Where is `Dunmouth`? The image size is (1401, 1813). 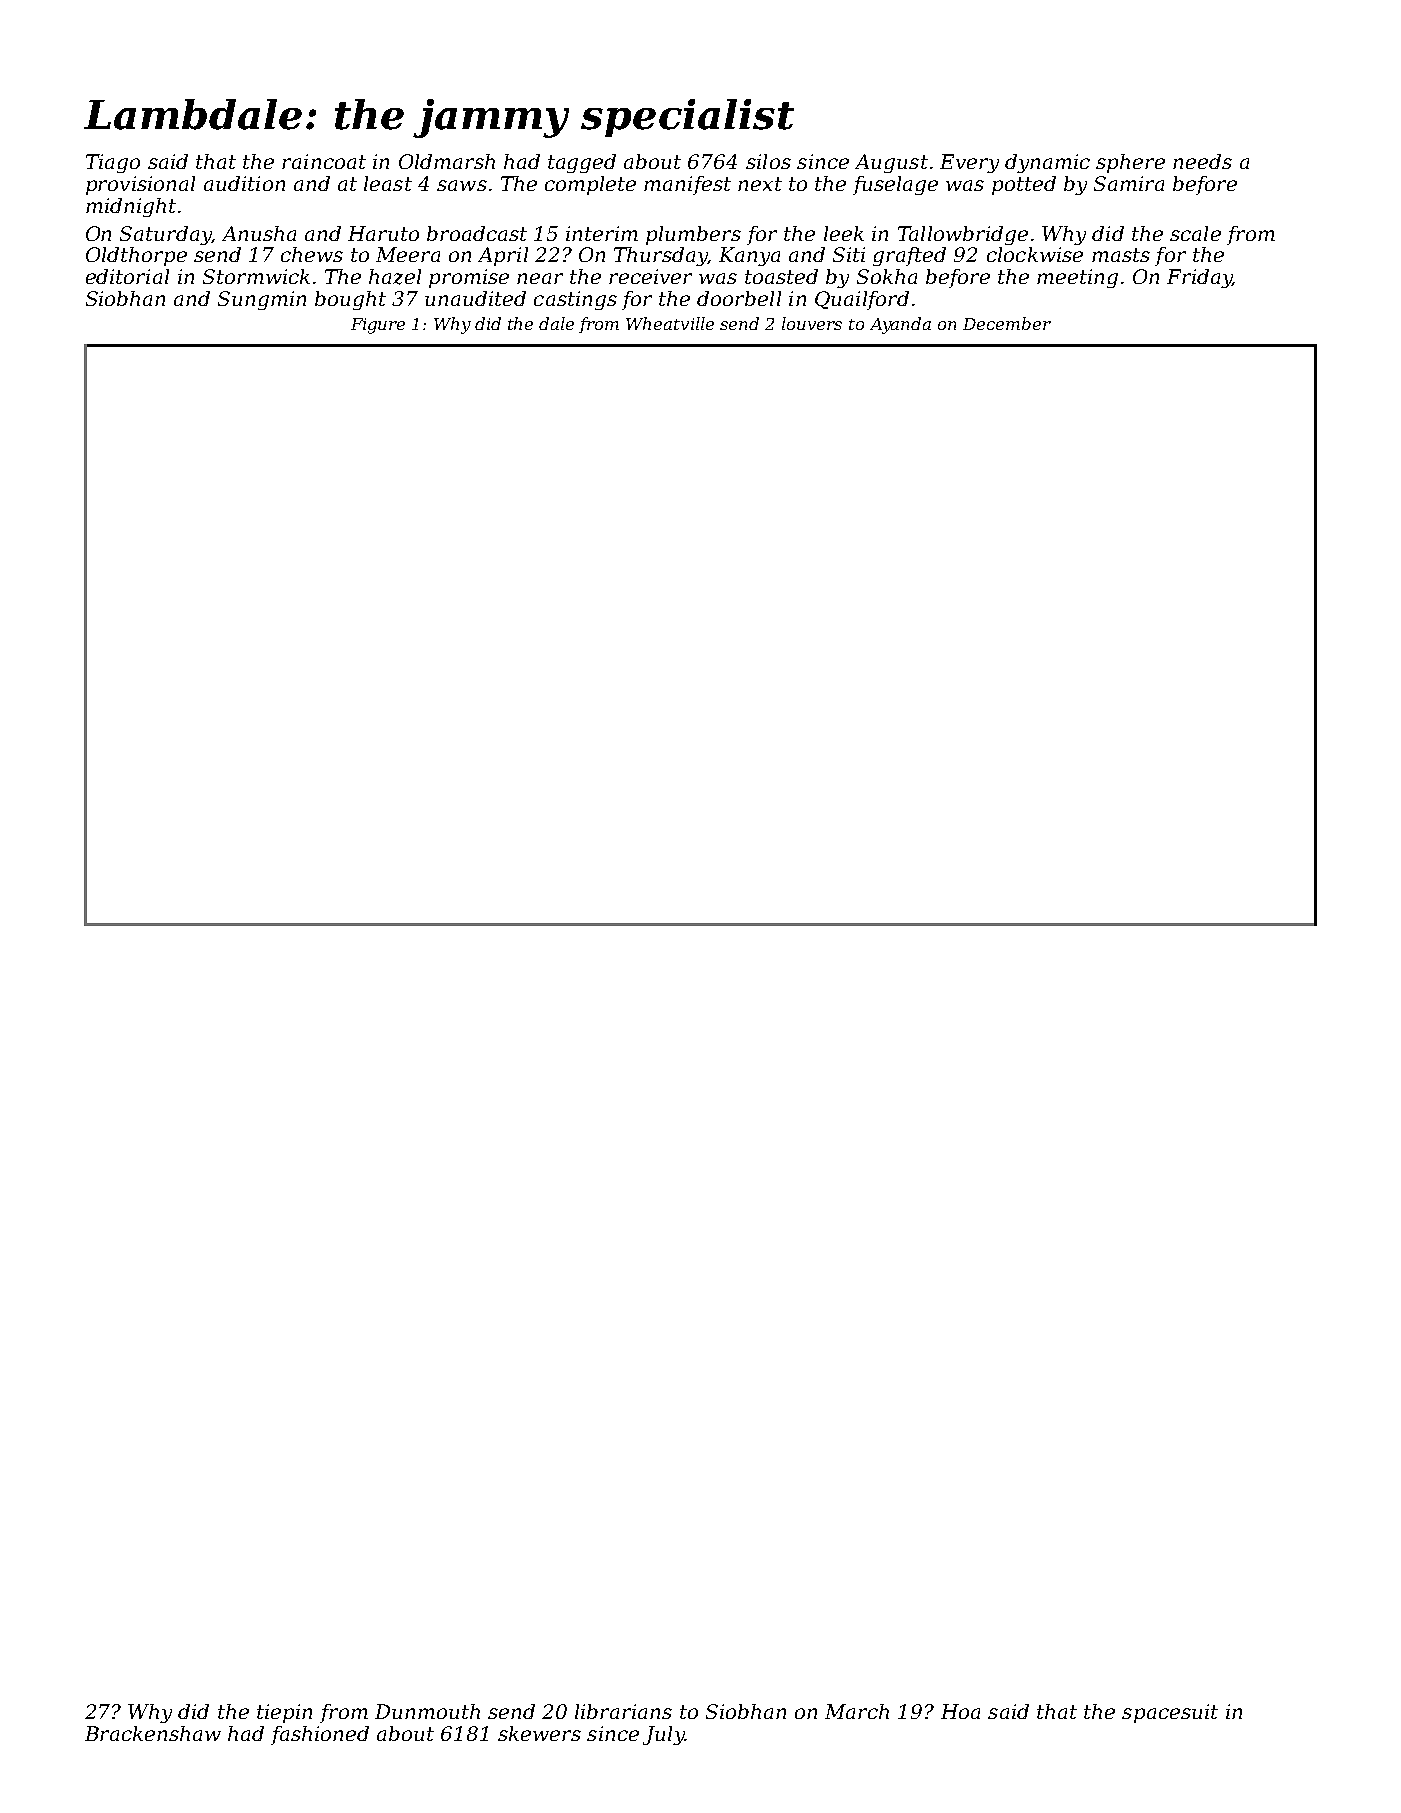 Dunmouth is located at coordinates (427, 1711).
